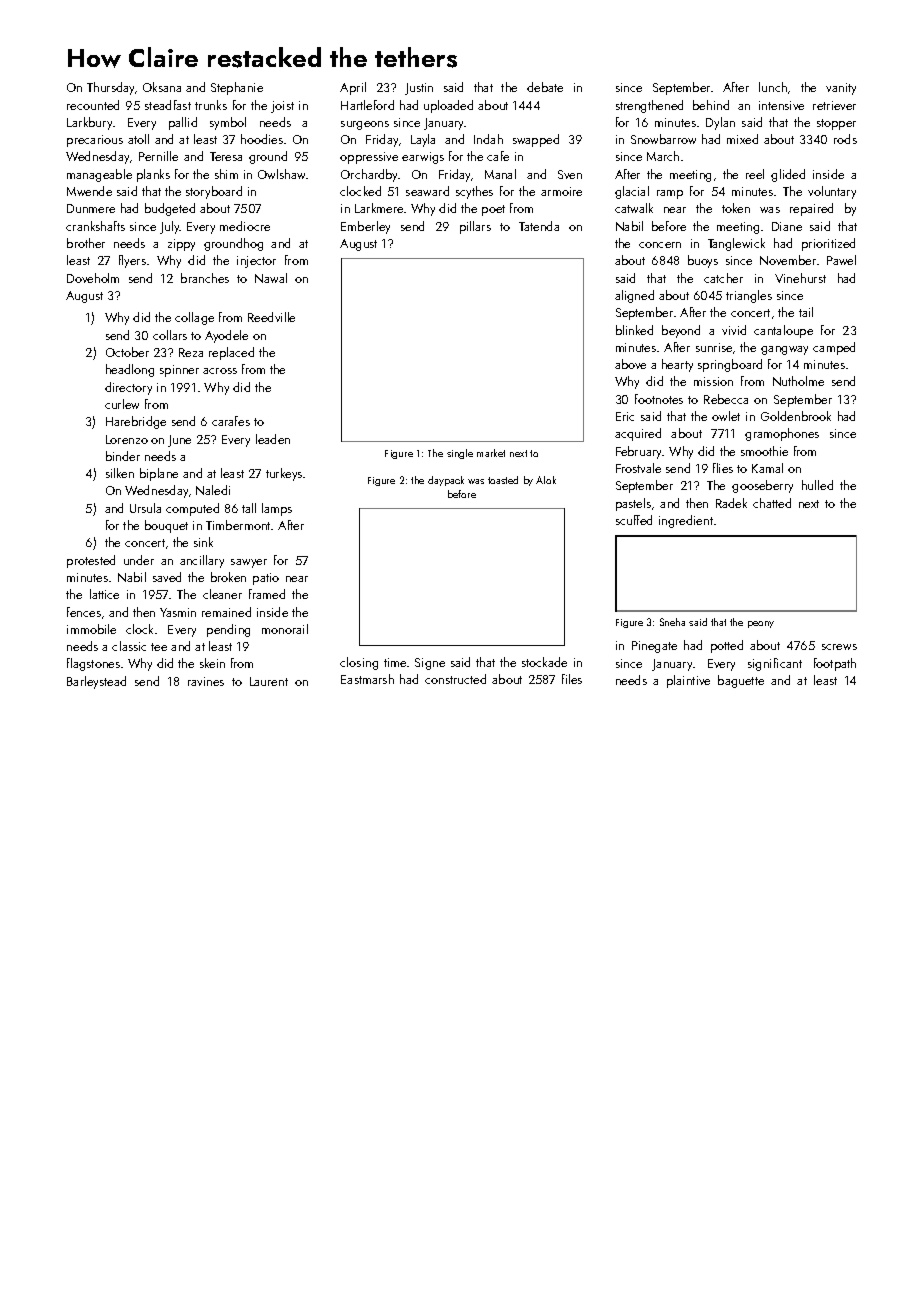 This screenshot has height=1308, width=924. What do you see at coordinates (162, 87) in the screenshot?
I see `Oksana` at bounding box center [162, 87].
